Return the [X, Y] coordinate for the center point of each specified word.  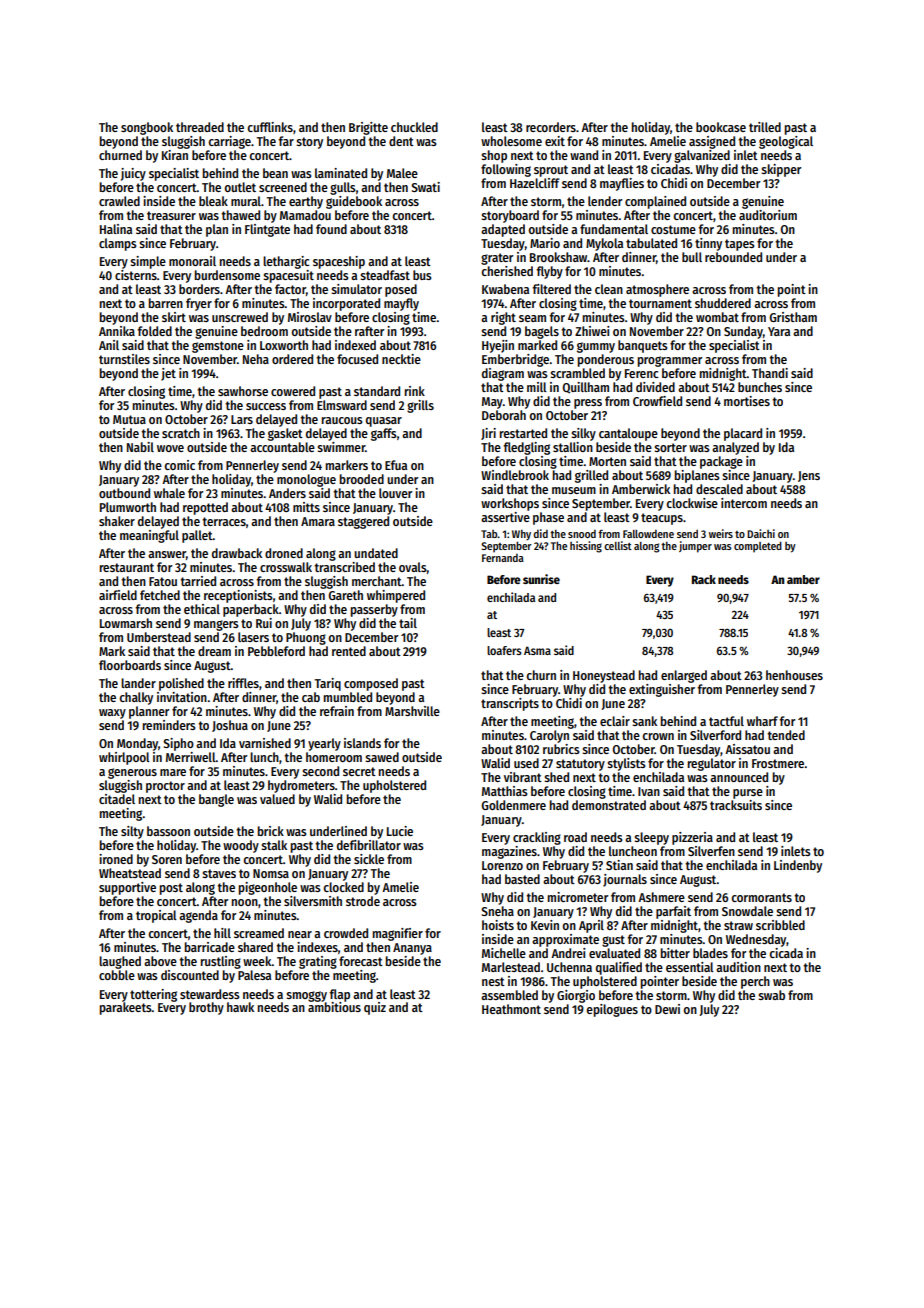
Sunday [743, 332]
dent [401, 141]
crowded [346, 933]
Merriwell [191, 757]
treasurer [171, 215]
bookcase [721, 127]
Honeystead [604, 676]
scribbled [780, 925]
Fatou [163, 581]
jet [168, 374]
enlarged [684, 676]
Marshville [412, 711]
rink [415, 391]
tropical [156, 916]
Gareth [346, 595]
